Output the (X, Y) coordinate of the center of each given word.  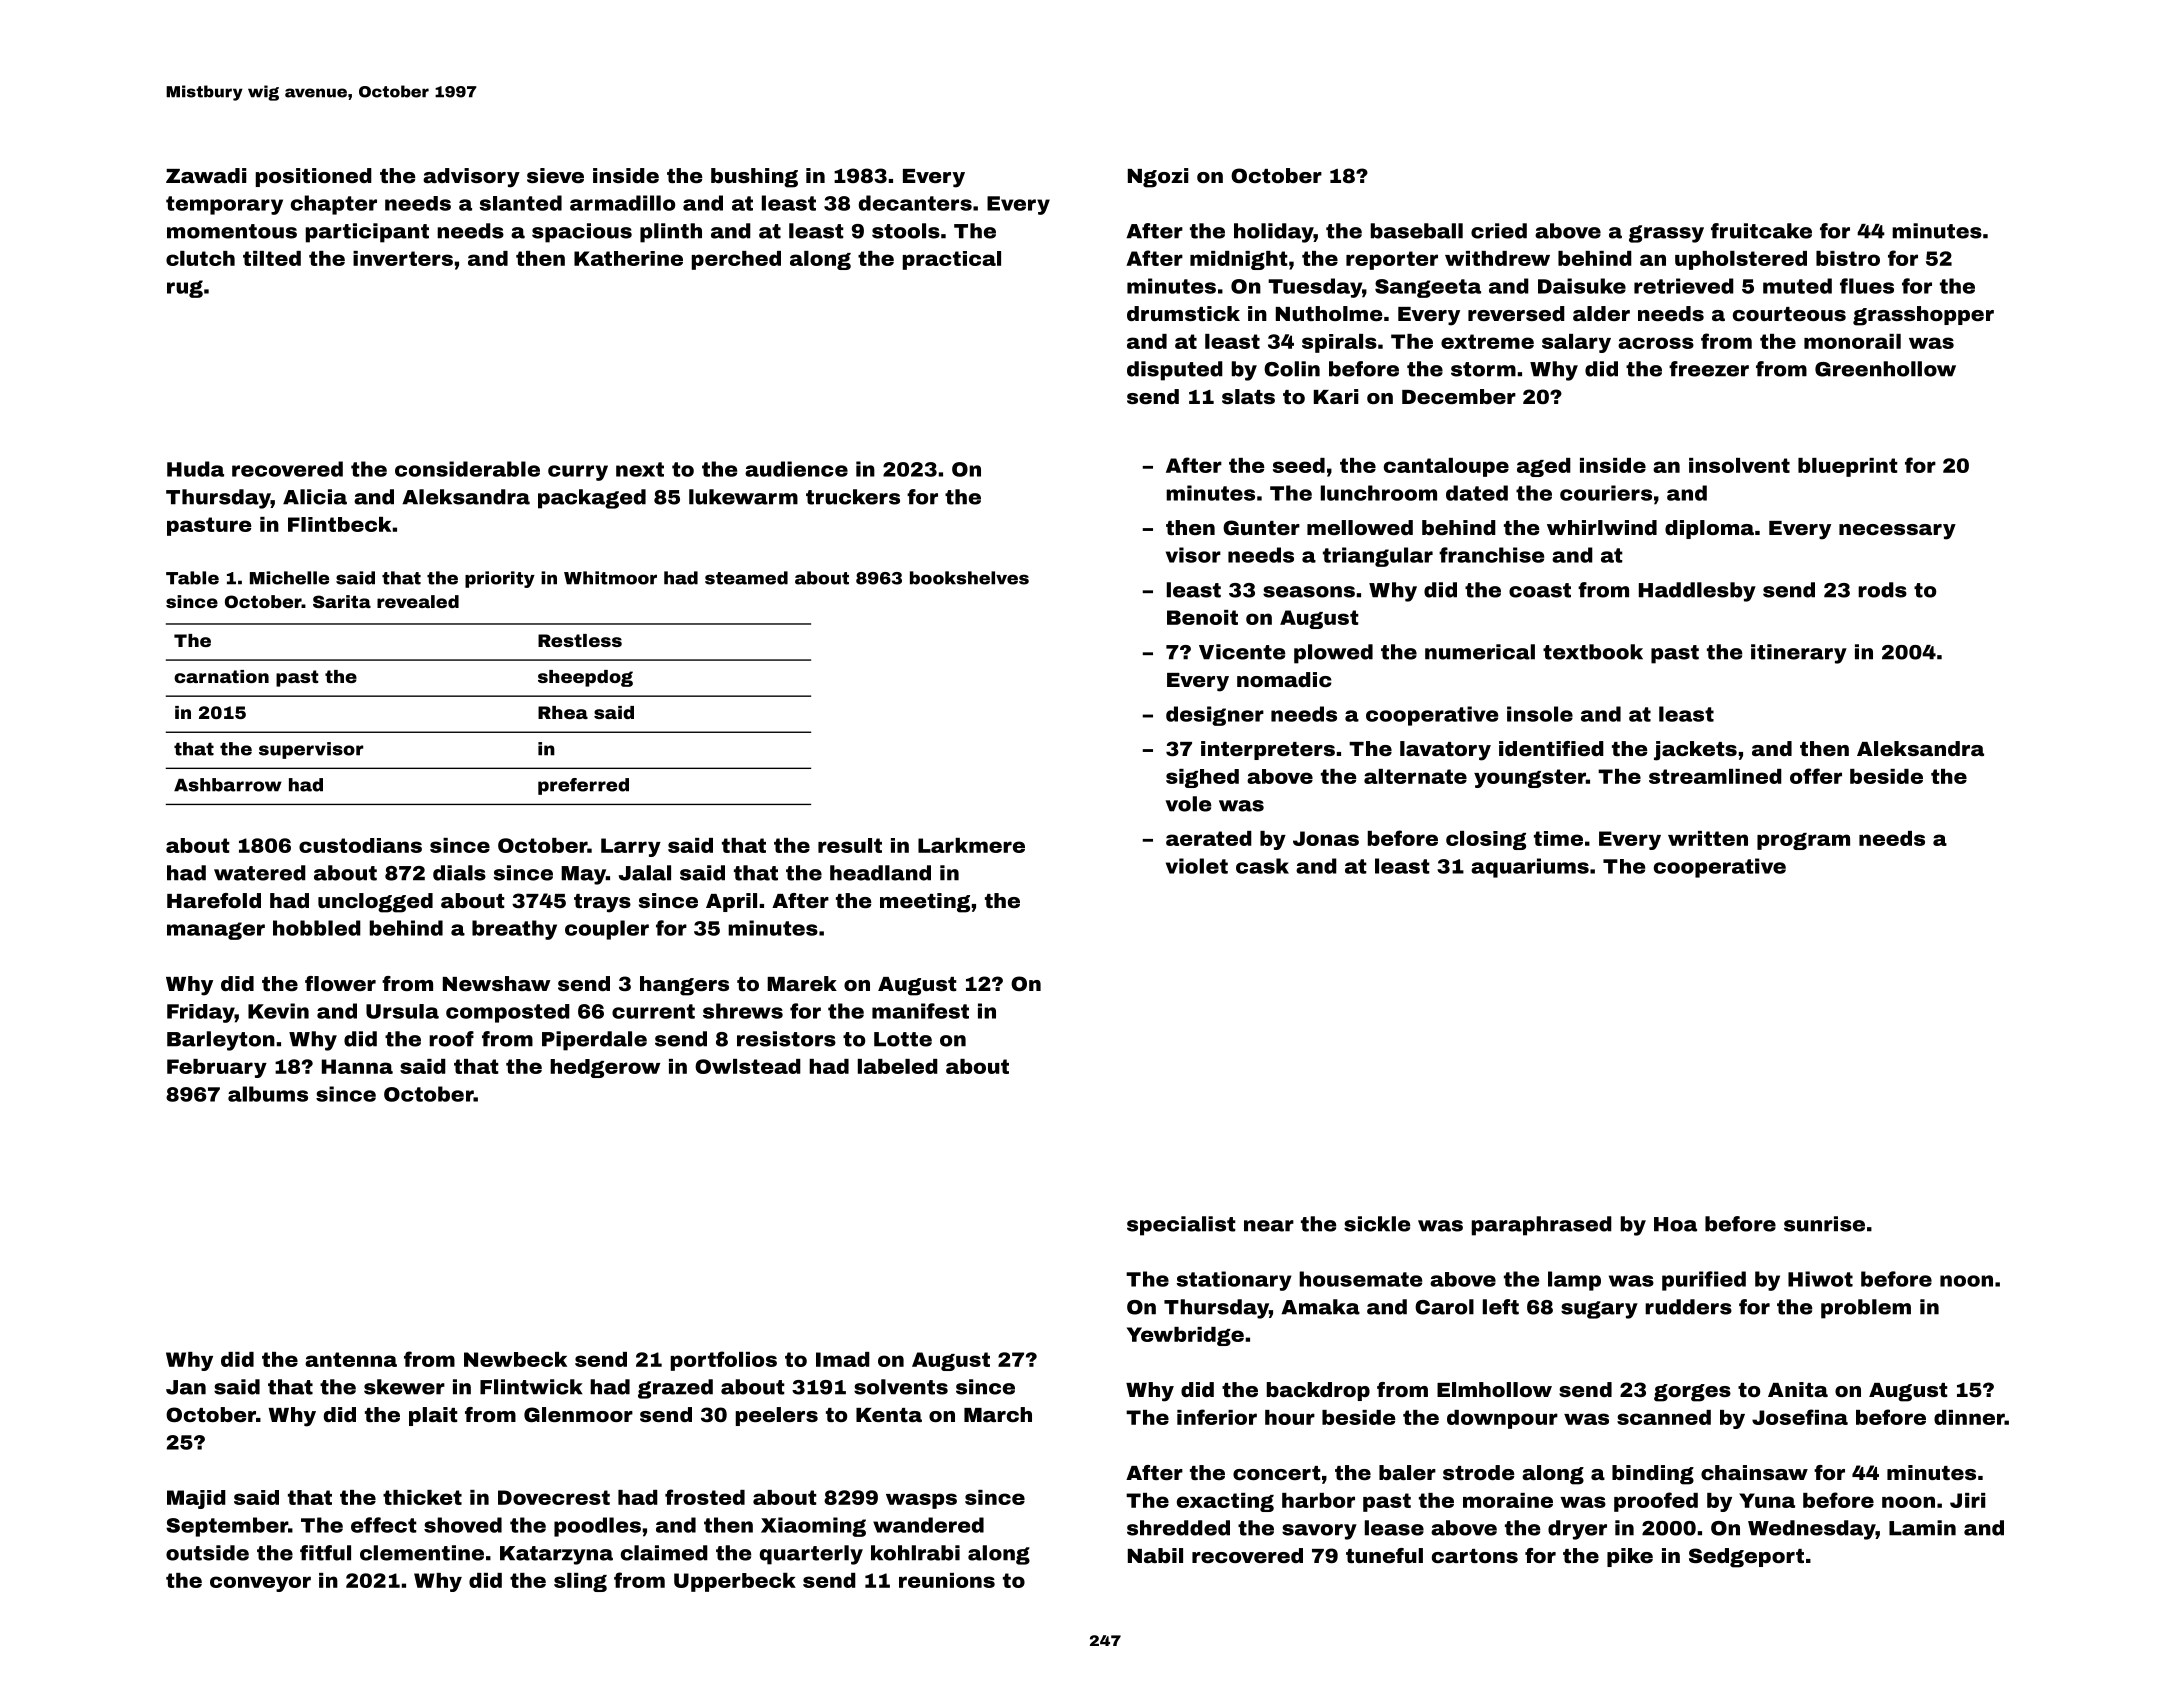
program (1803, 841)
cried (1499, 231)
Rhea (563, 712)
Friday (201, 1013)
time (1558, 838)
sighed (1202, 778)
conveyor (260, 1584)
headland (880, 873)
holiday (1274, 233)
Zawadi (206, 175)
